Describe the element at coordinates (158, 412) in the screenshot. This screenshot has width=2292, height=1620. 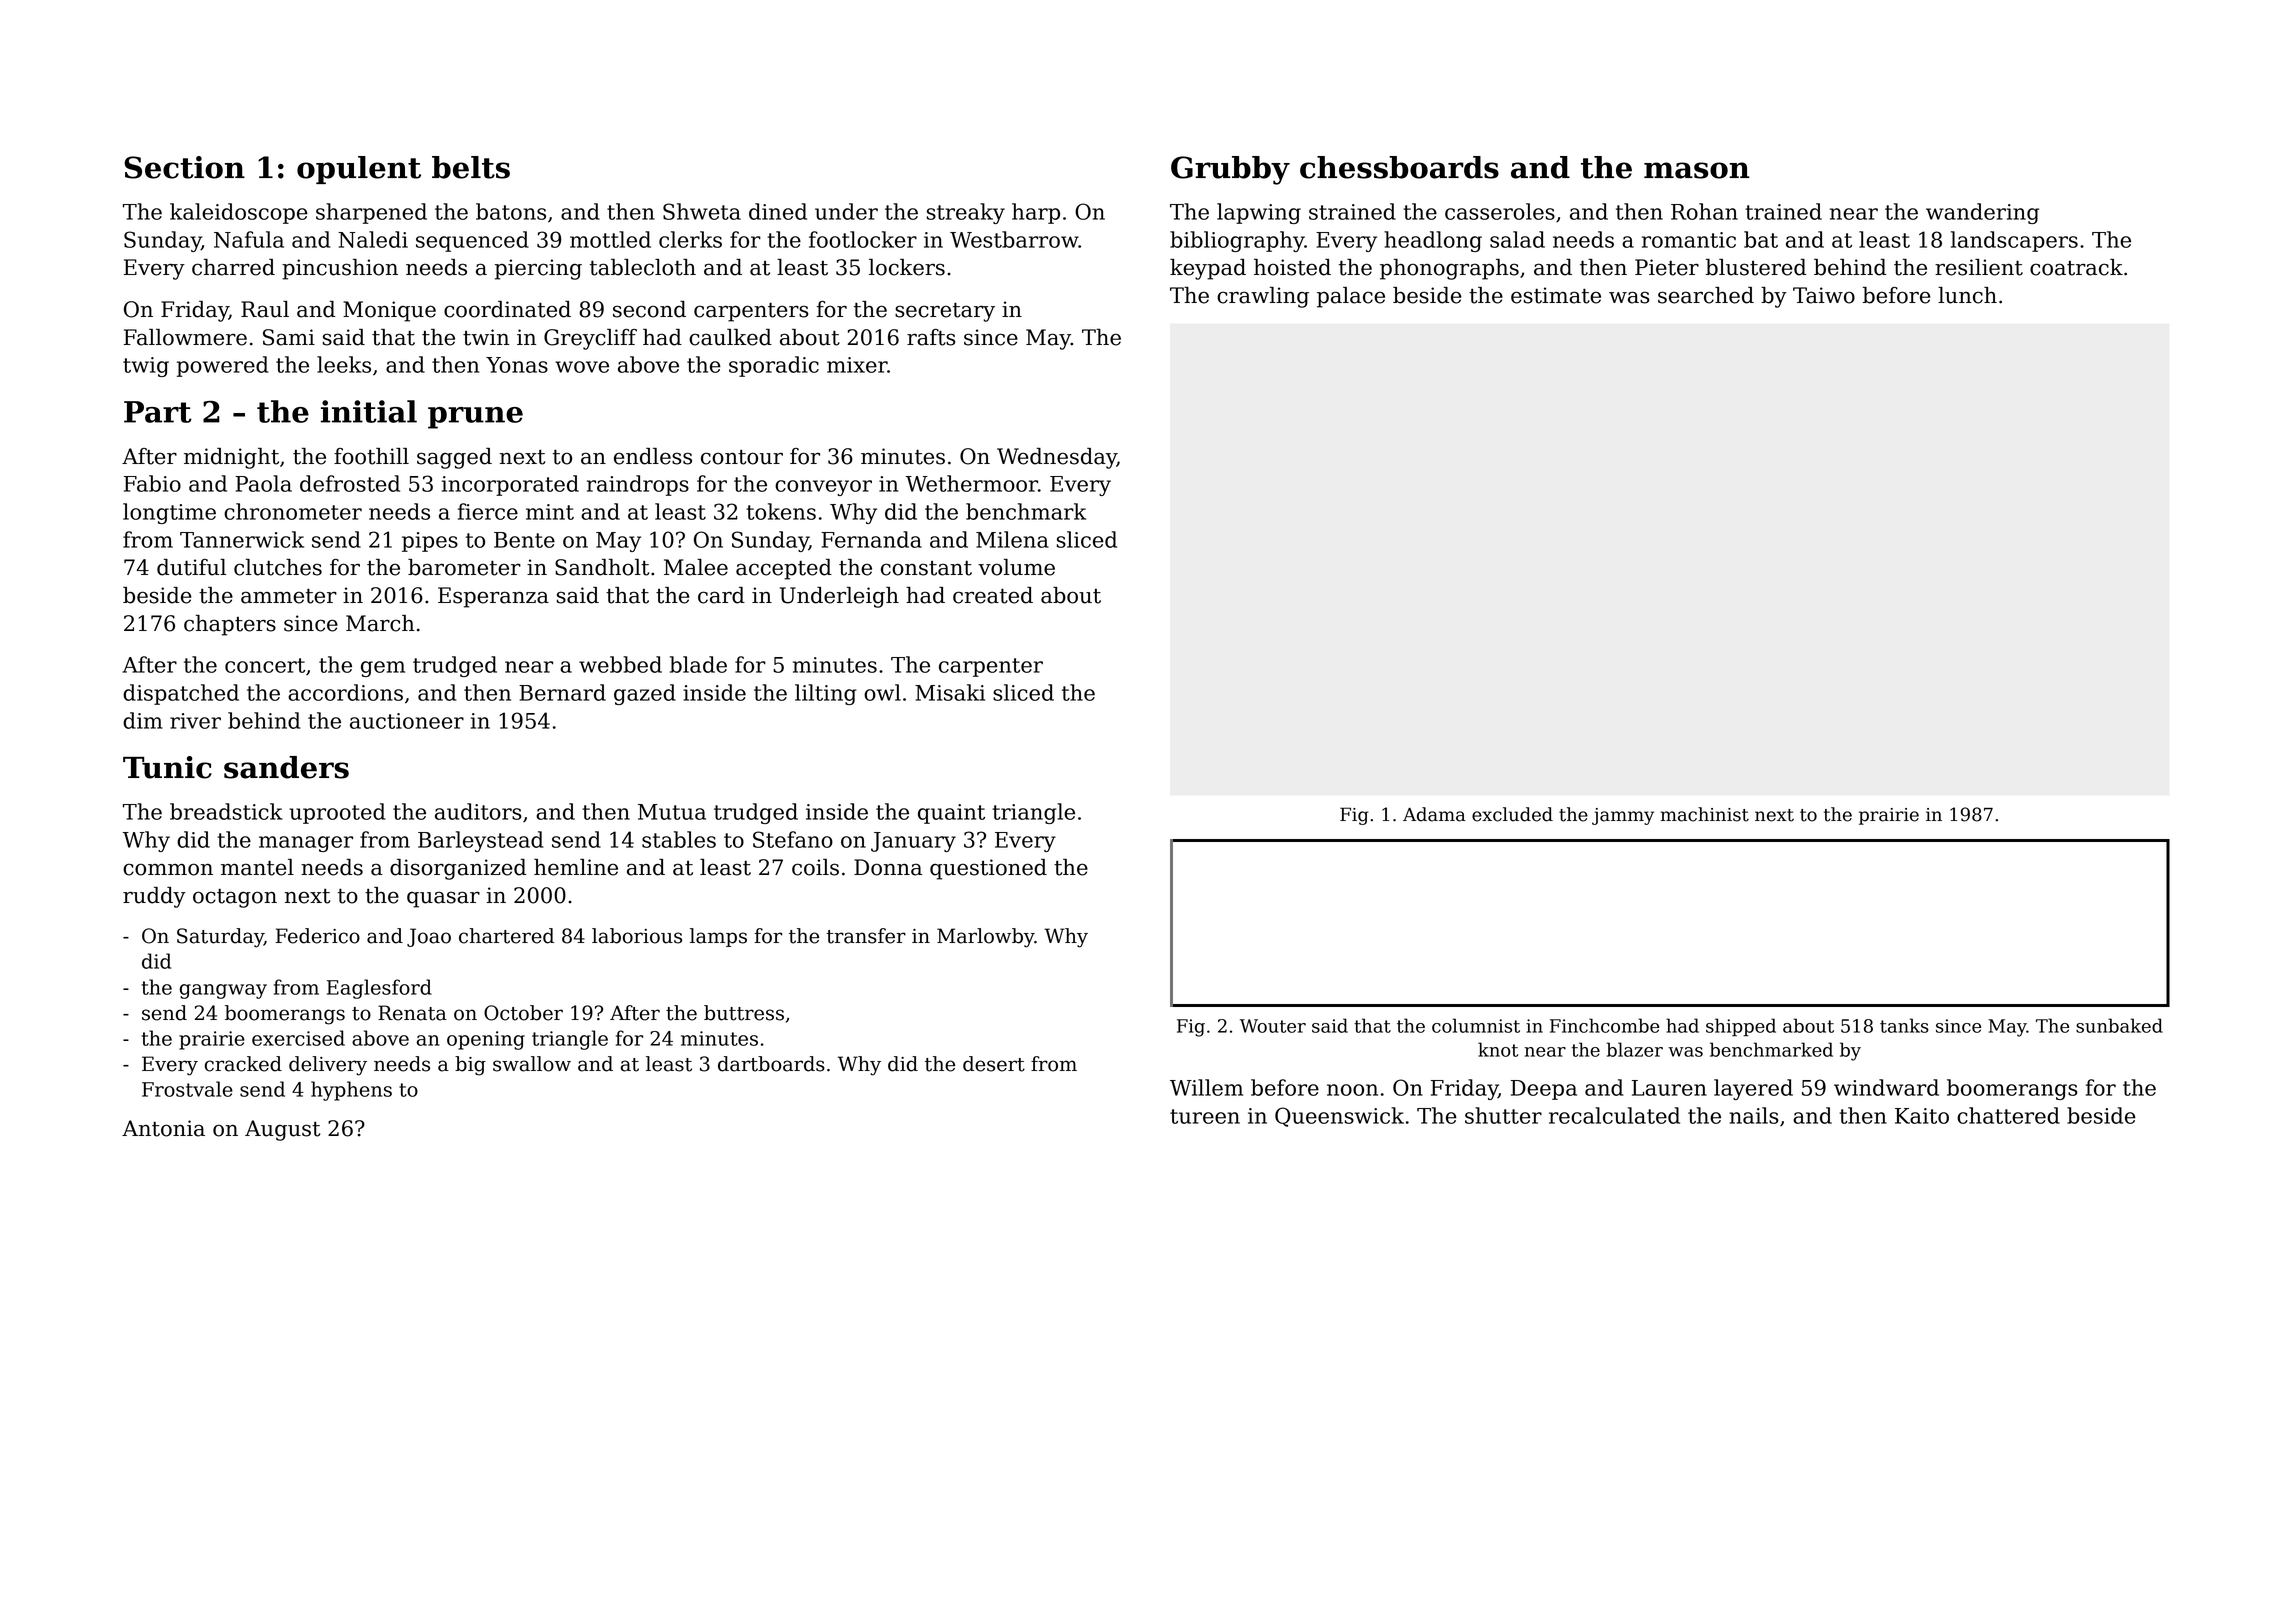
I see `Part` at that location.
